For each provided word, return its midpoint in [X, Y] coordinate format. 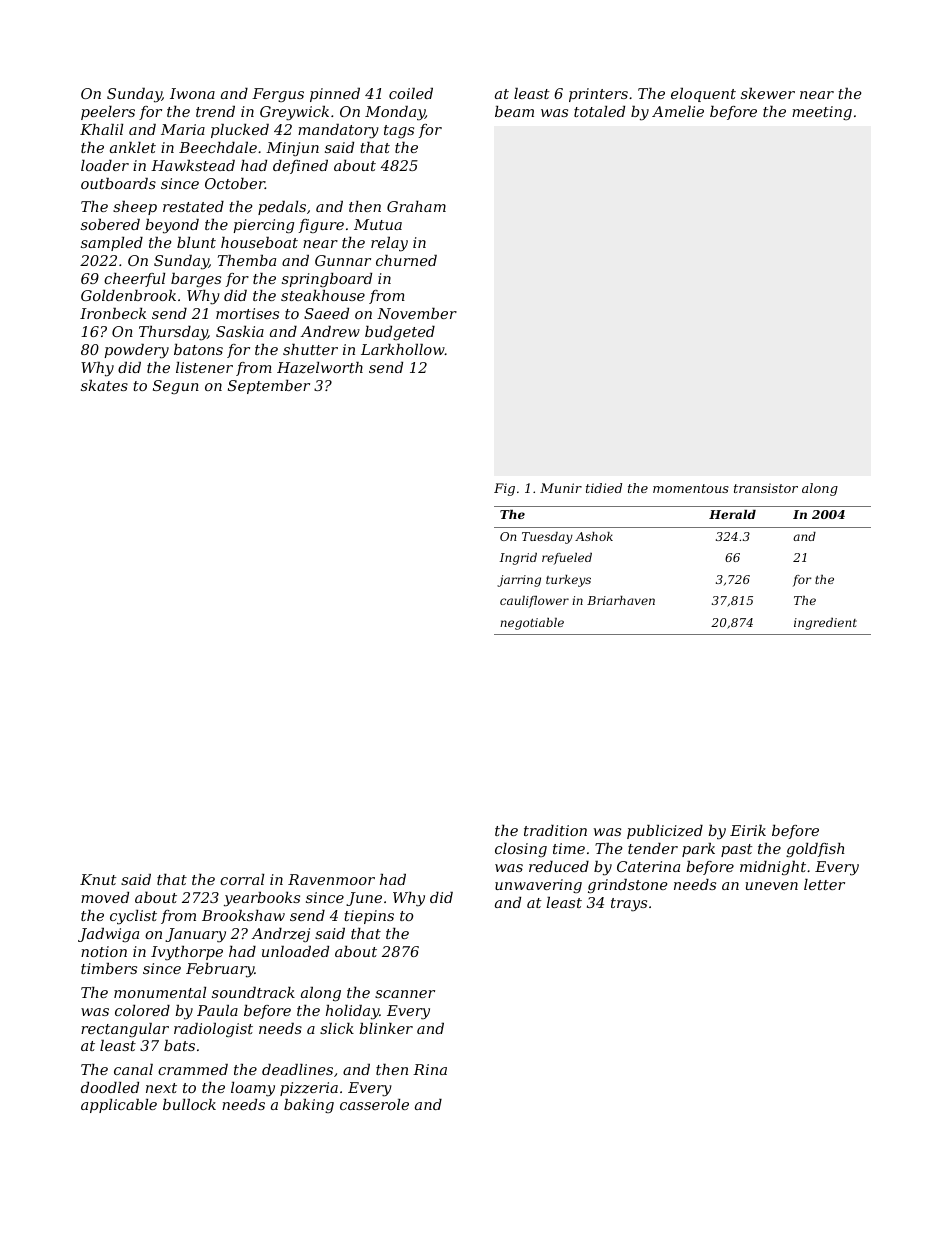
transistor [766, 488]
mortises [247, 313]
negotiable [532, 624]
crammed [193, 1069]
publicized [665, 832]
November [417, 313]
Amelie [678, 111]
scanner [405, 994]
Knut [98, 879]
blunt [196, 242]
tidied [604, 488]
